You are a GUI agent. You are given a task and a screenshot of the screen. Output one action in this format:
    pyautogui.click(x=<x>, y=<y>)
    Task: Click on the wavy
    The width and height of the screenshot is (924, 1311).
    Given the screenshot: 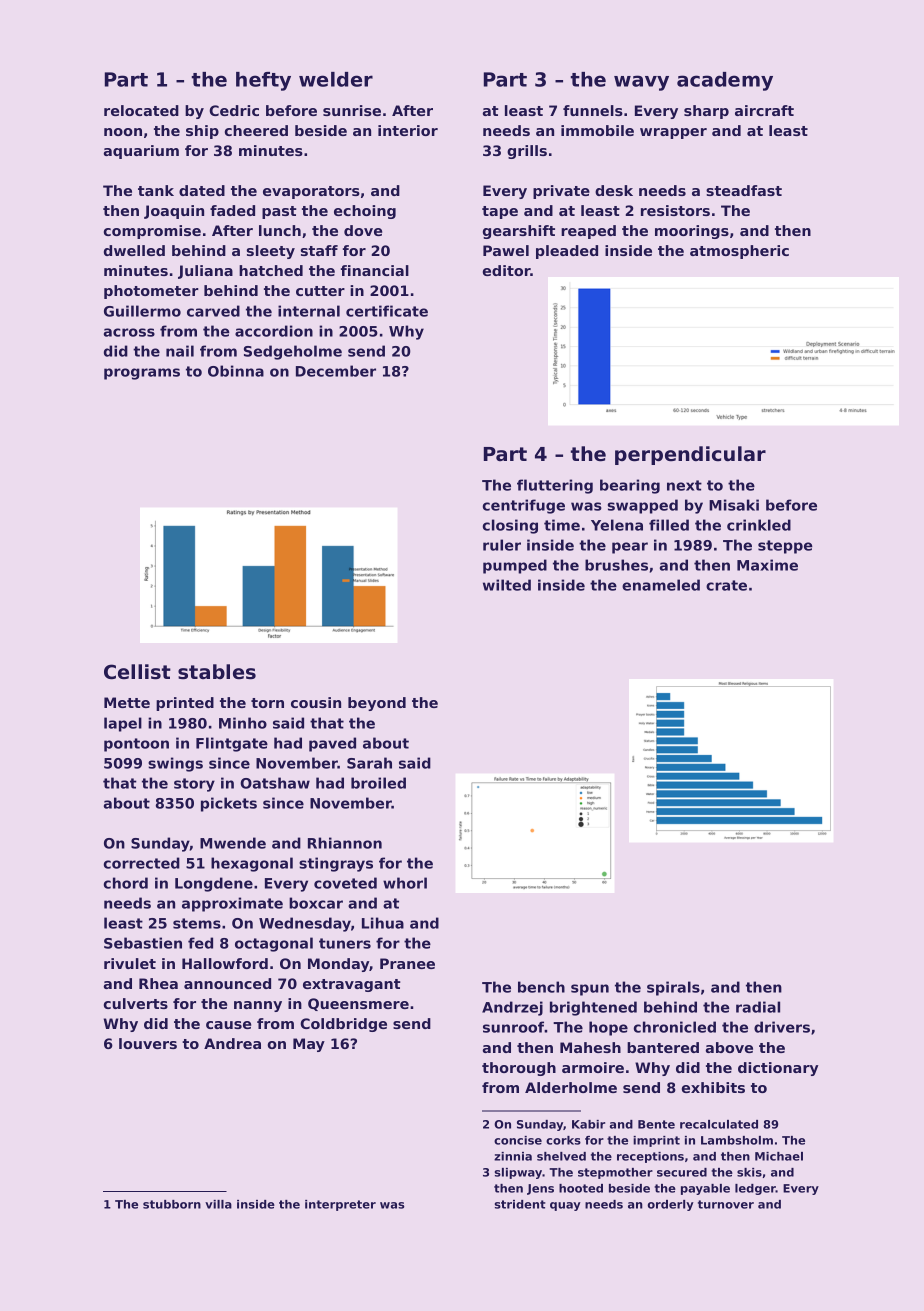 What is the action you would take?
    pyautogui.click(x=641, y=83)
